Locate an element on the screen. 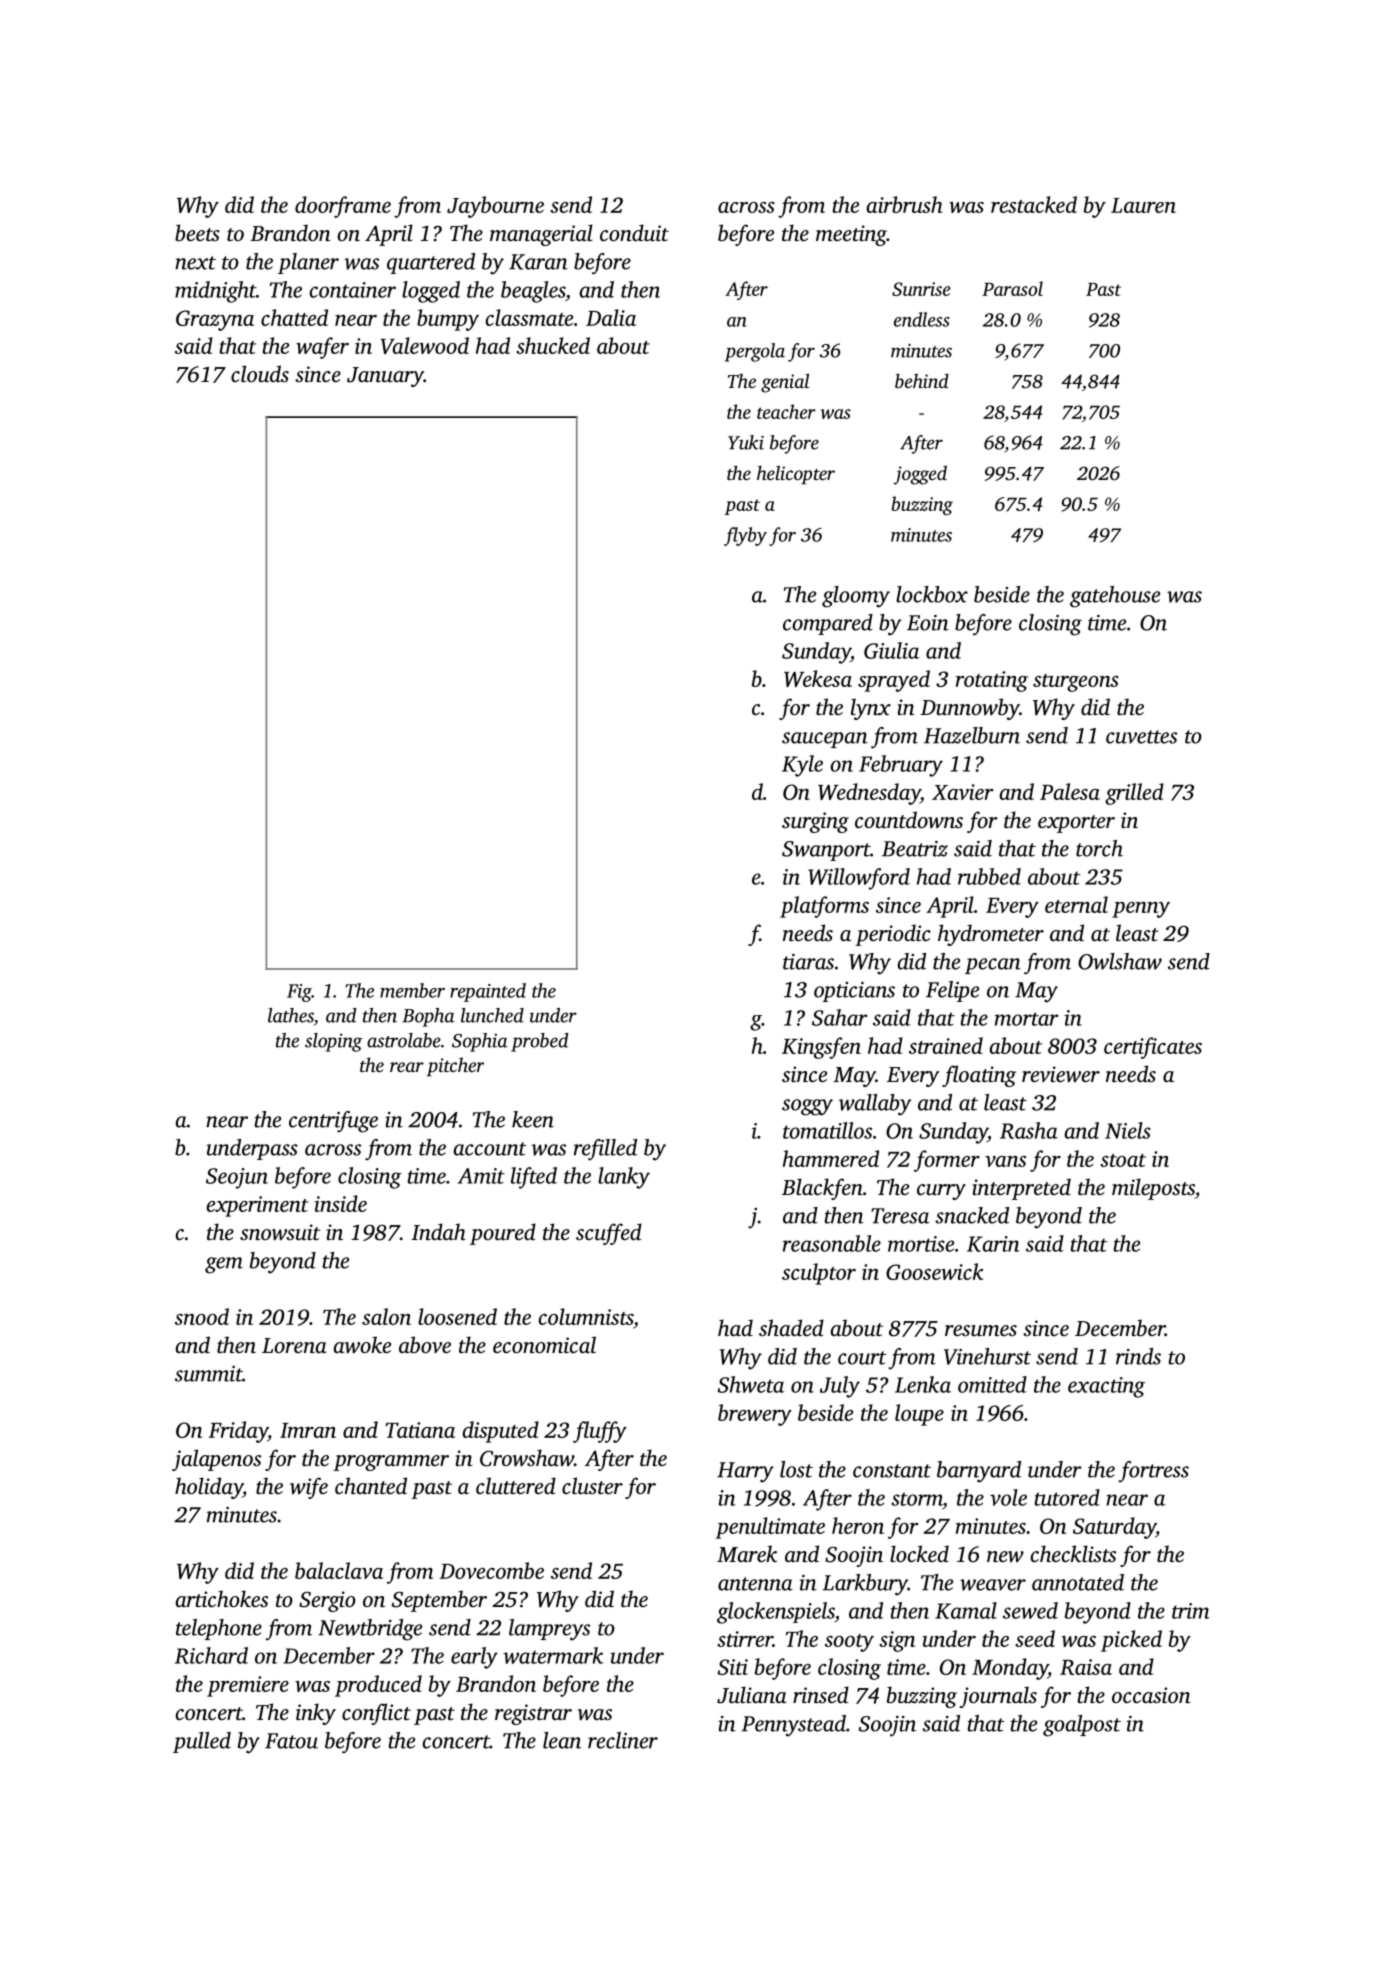 This screenshot has width=1386, height=1969. platforms is located at coordinates (824, 907).
